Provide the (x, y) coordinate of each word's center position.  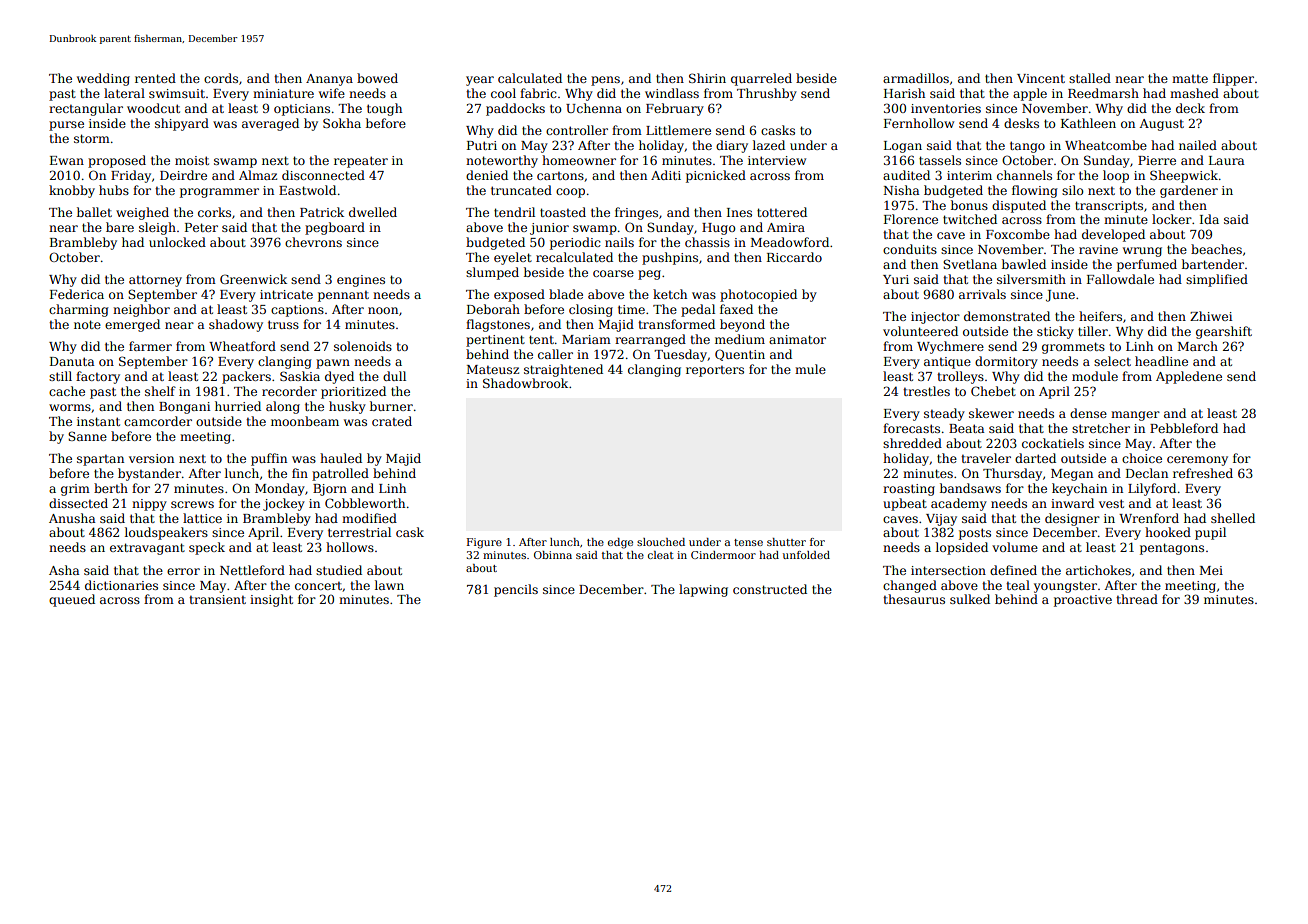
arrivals (982, 294)
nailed (1198, 145)
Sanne (87, 436)
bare (120, 227)
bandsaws (970, 488)
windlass (672, 93)
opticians (302, 110)
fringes (636, 213)
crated (392, 421)
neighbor (141, 310)
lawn (389, 585)
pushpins (670, 258)
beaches (1216, 249)
